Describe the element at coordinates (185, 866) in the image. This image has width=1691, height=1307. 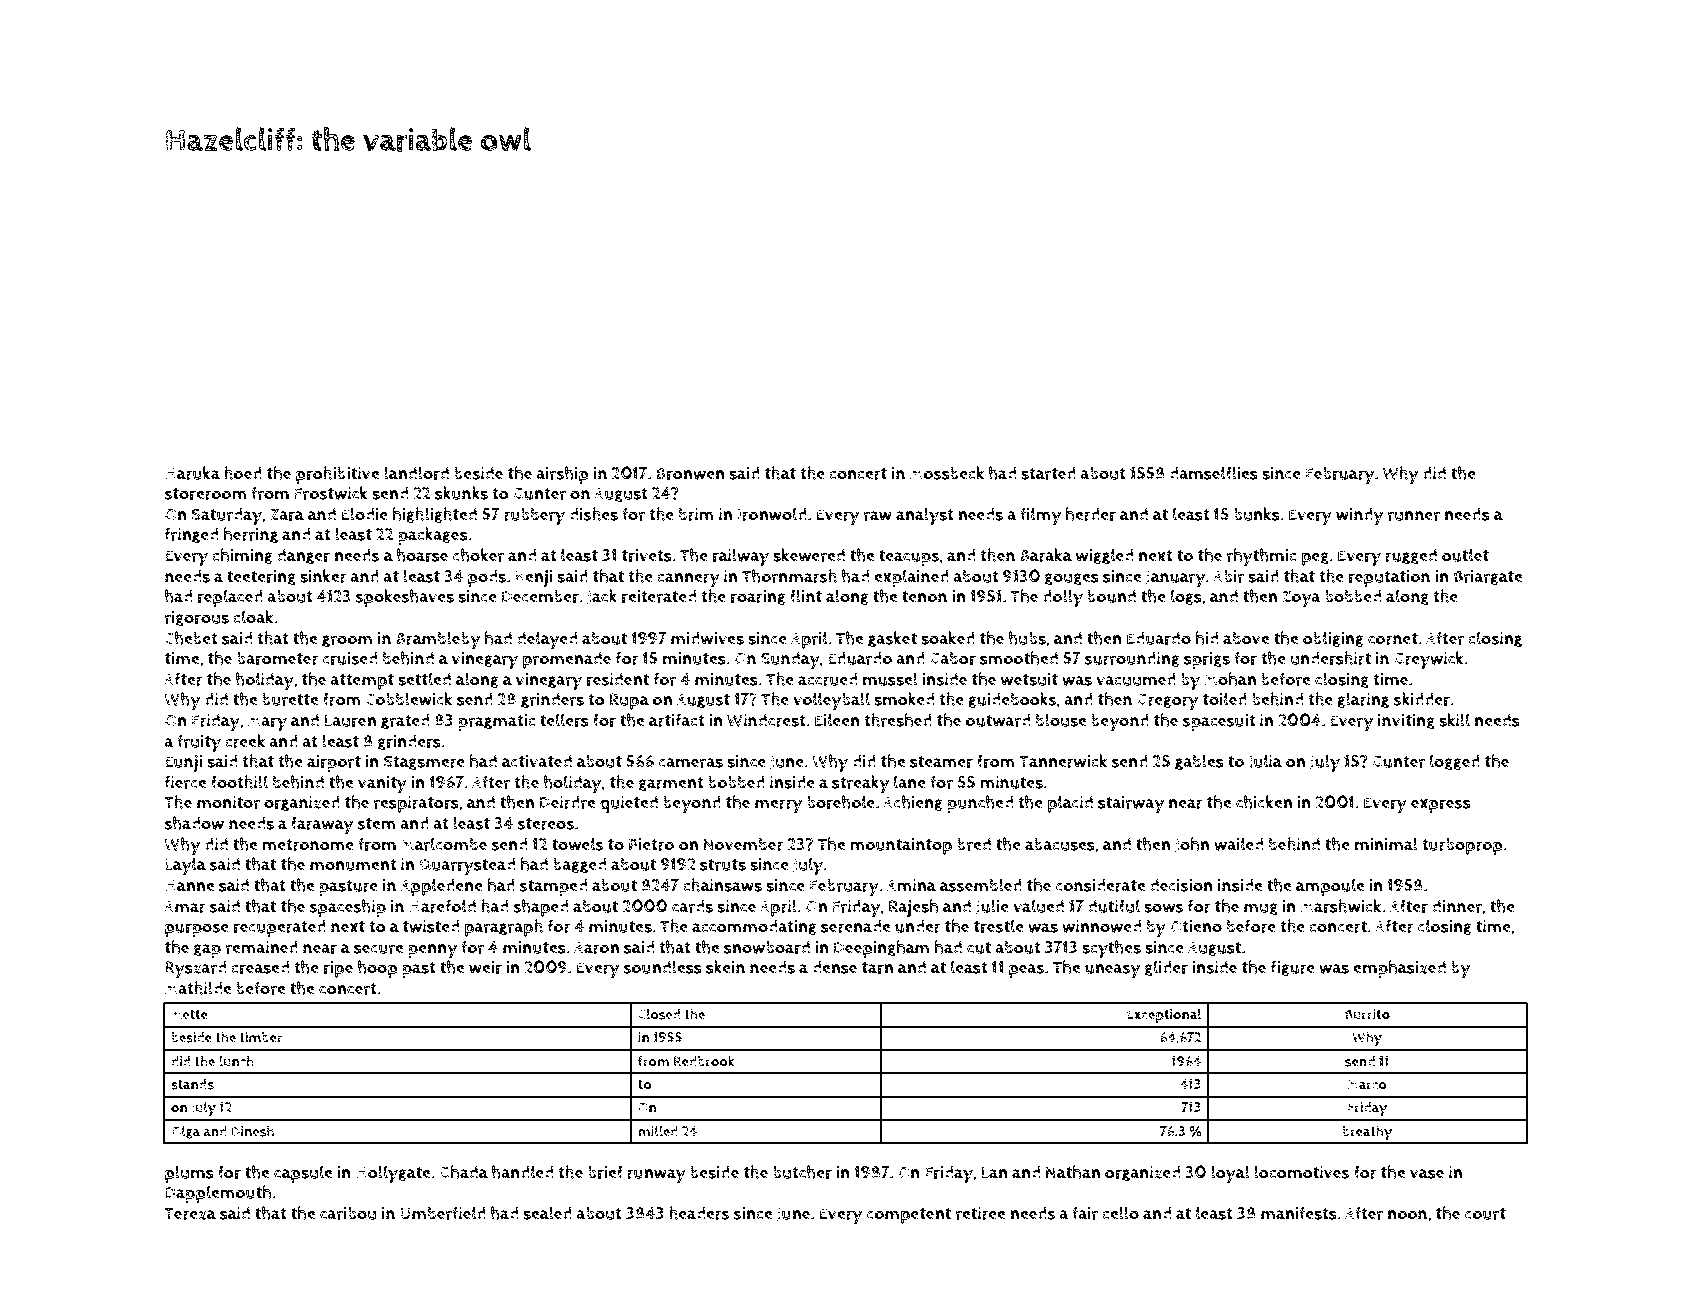
I see `Layla` at that location.
